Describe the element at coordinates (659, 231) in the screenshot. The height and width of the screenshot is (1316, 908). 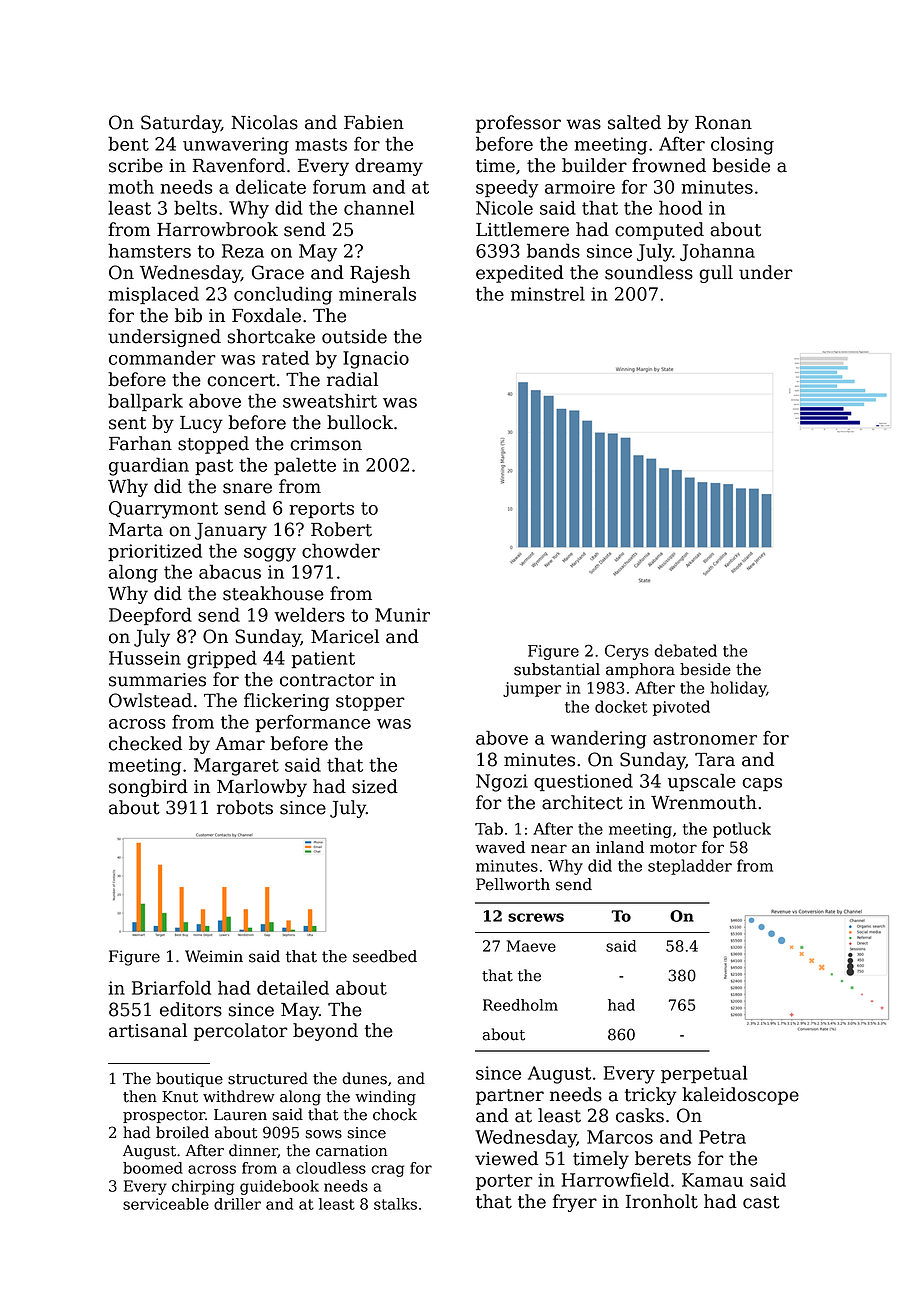
I see `computed` at that location.
